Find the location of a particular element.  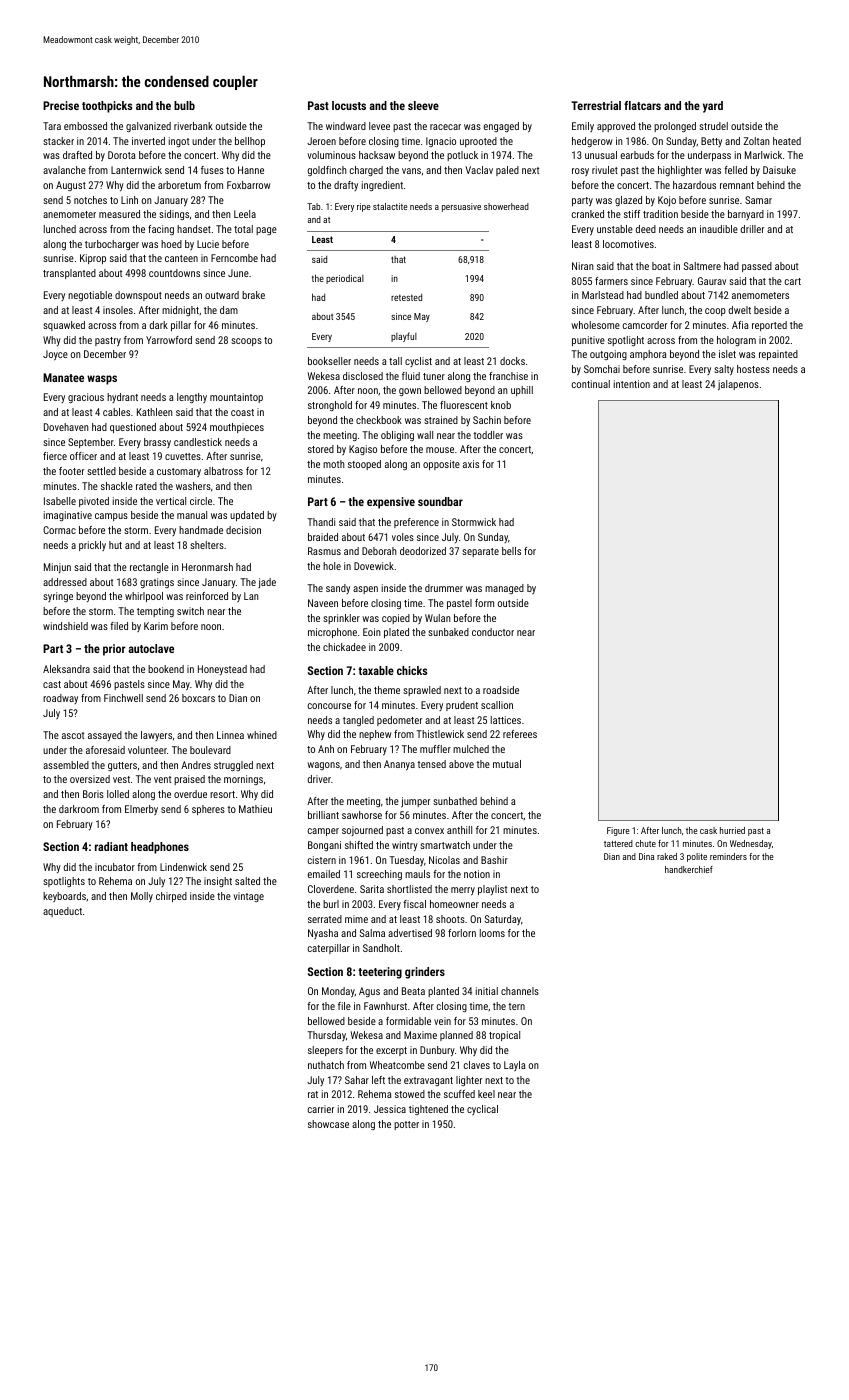

tropical is located at coordinates (504, 1036).
